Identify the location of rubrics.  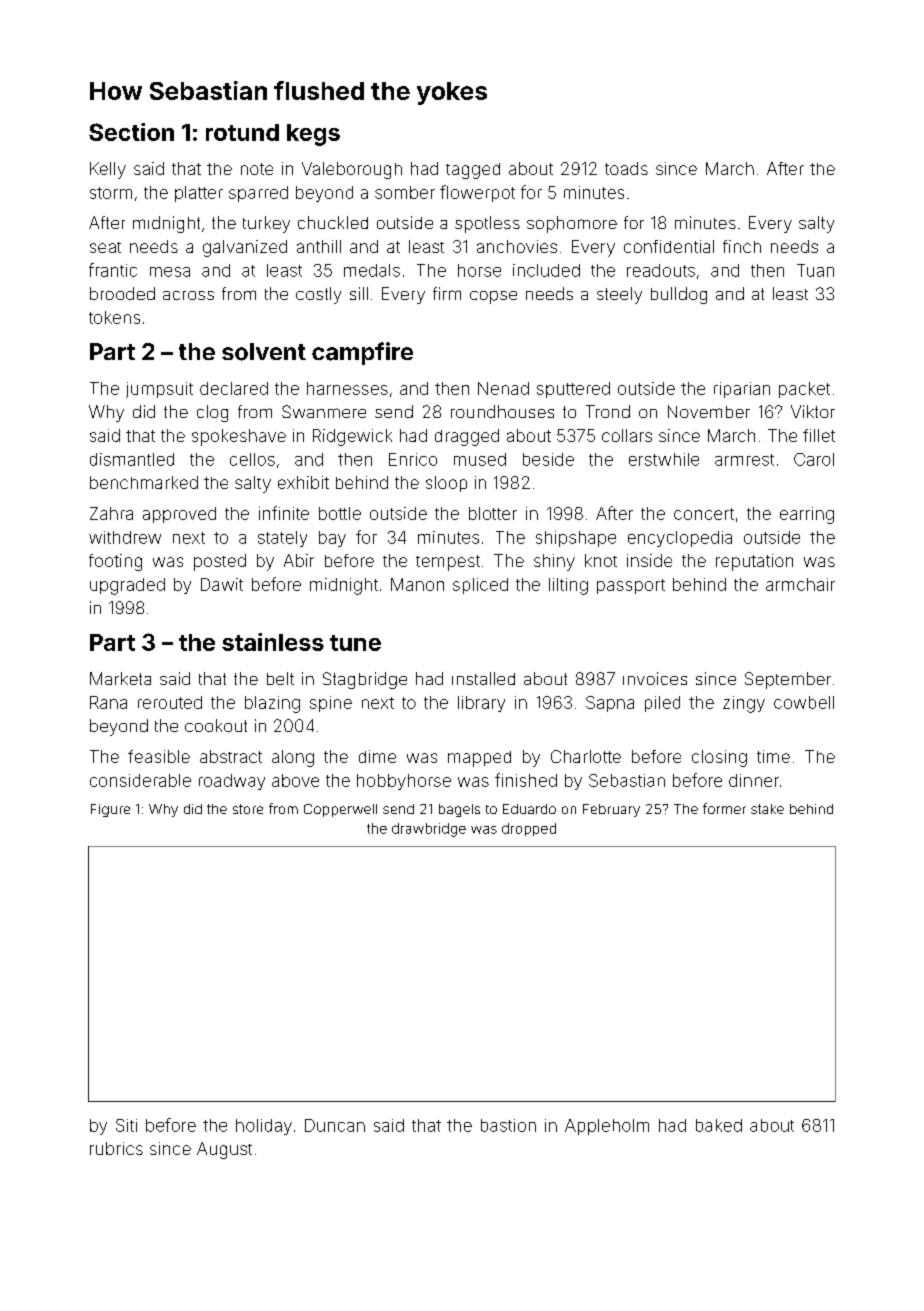
(116, 1148).
